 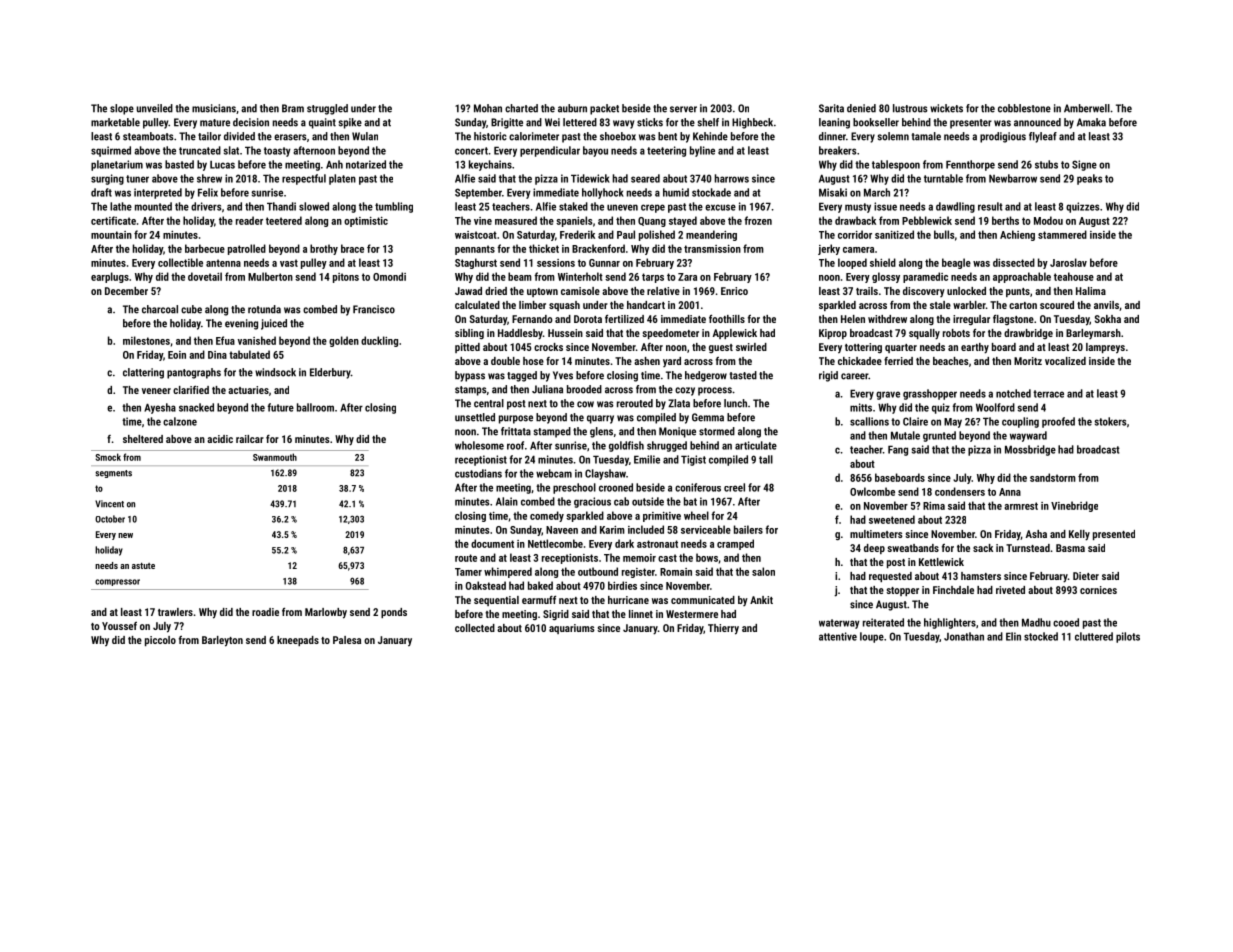 What do you see at coordinates (604, 109) in the screenshot?
I see `packet` at bounding box center [604, 109].
